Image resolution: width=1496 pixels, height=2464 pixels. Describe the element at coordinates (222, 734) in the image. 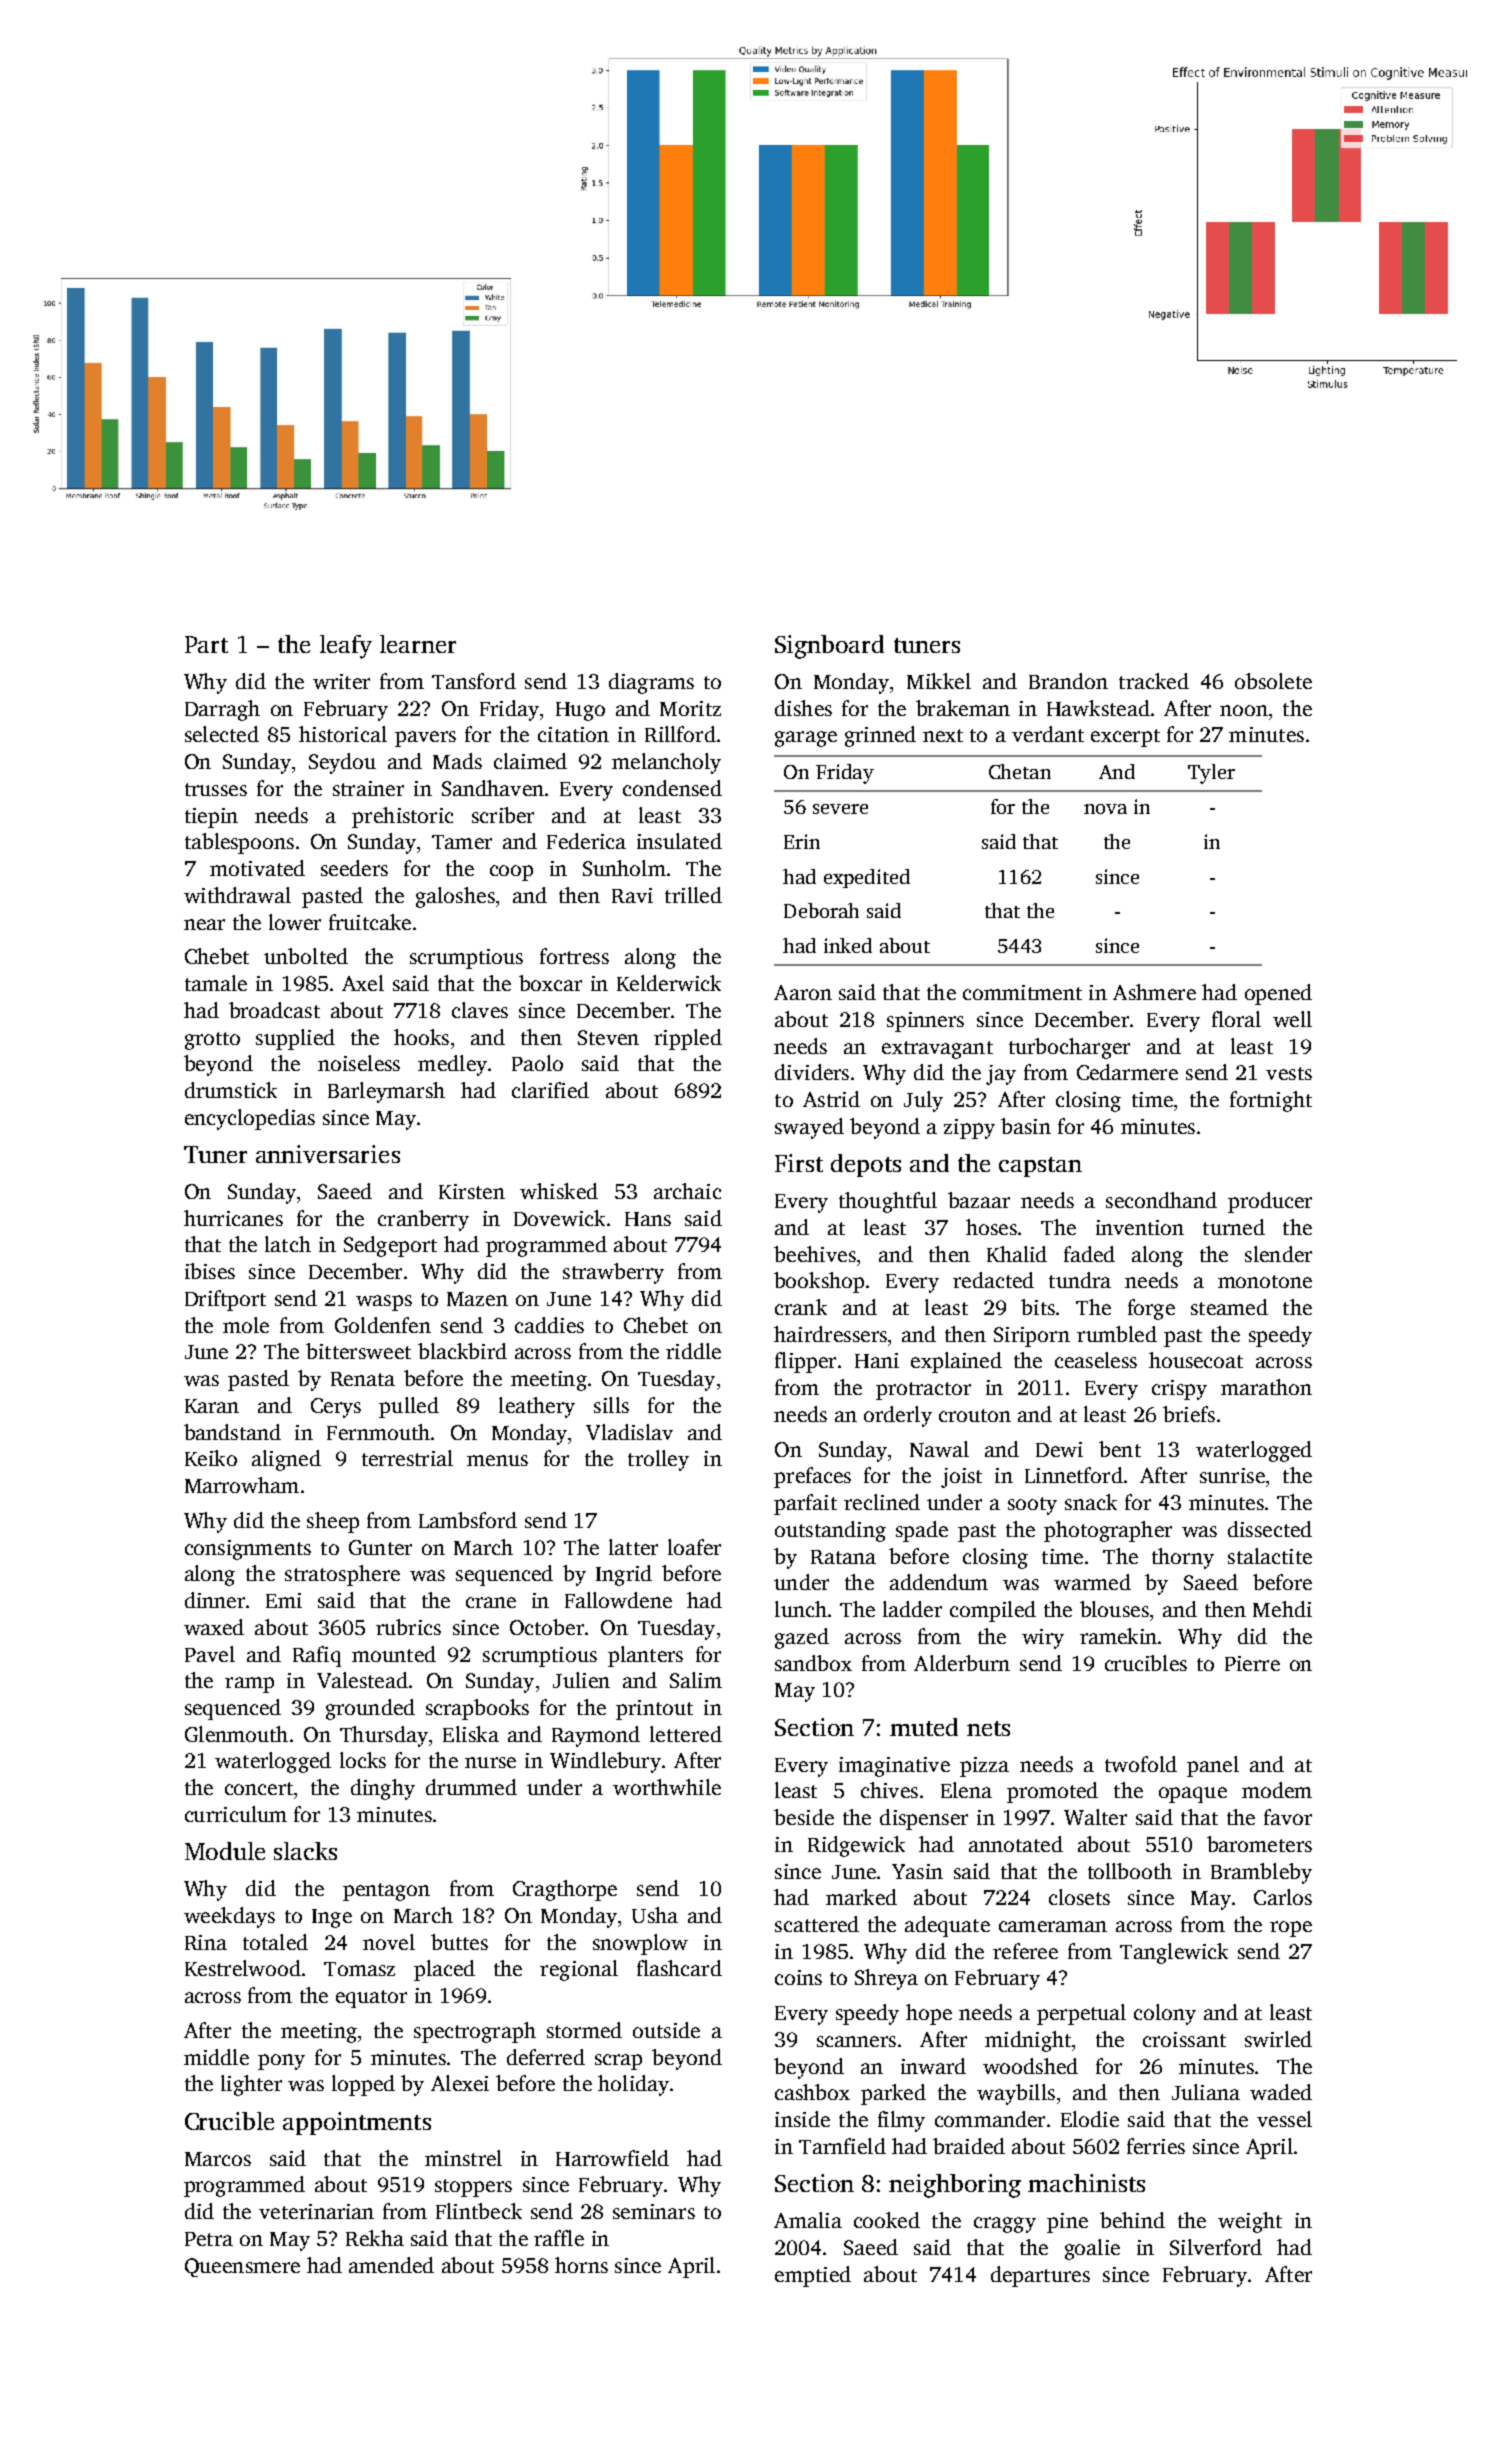

I see `selected` at that location.
